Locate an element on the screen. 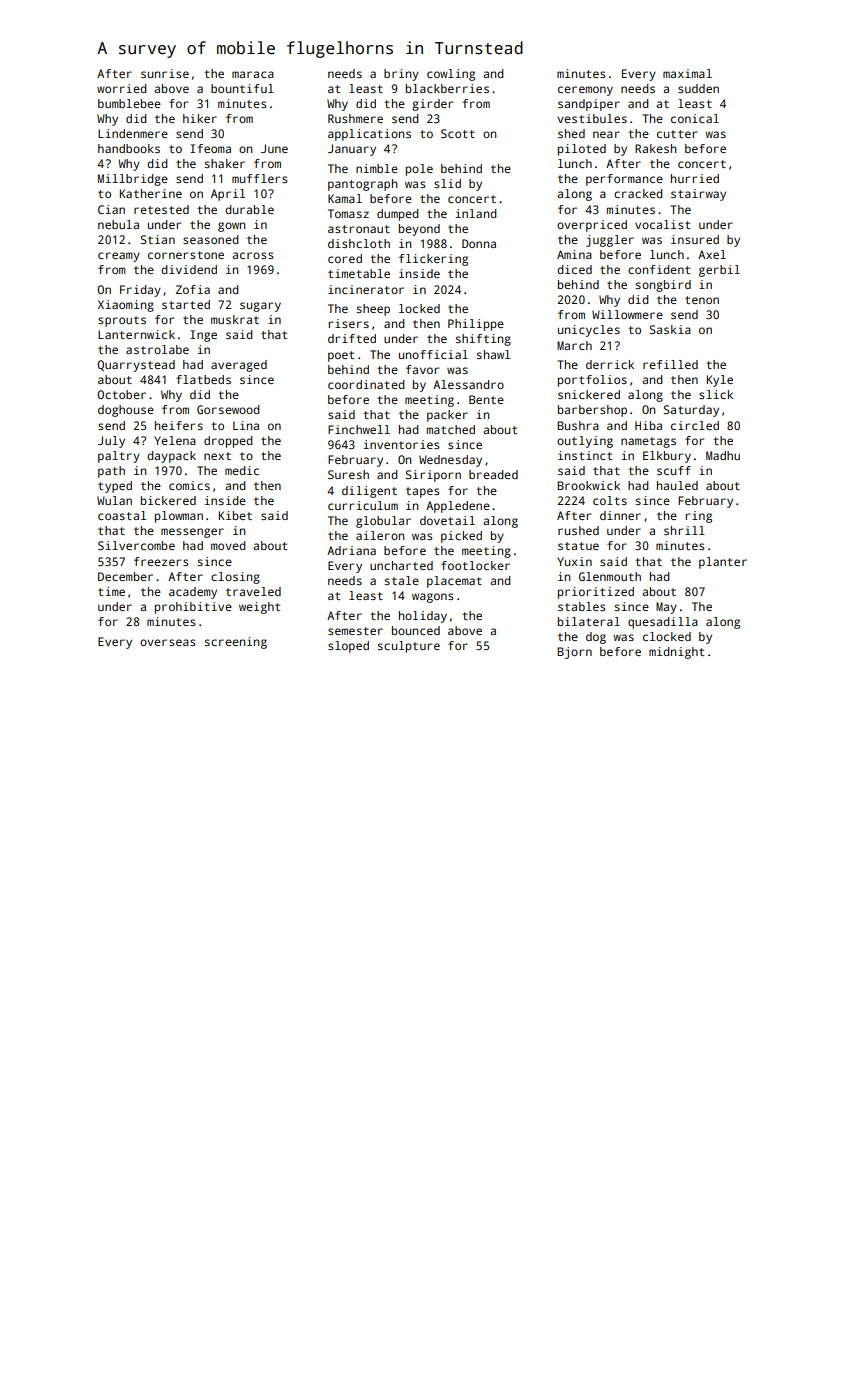 Image resolution: width=849 pixels, height=1400 pixels. sculpture is located at coordinates (409, 647).
